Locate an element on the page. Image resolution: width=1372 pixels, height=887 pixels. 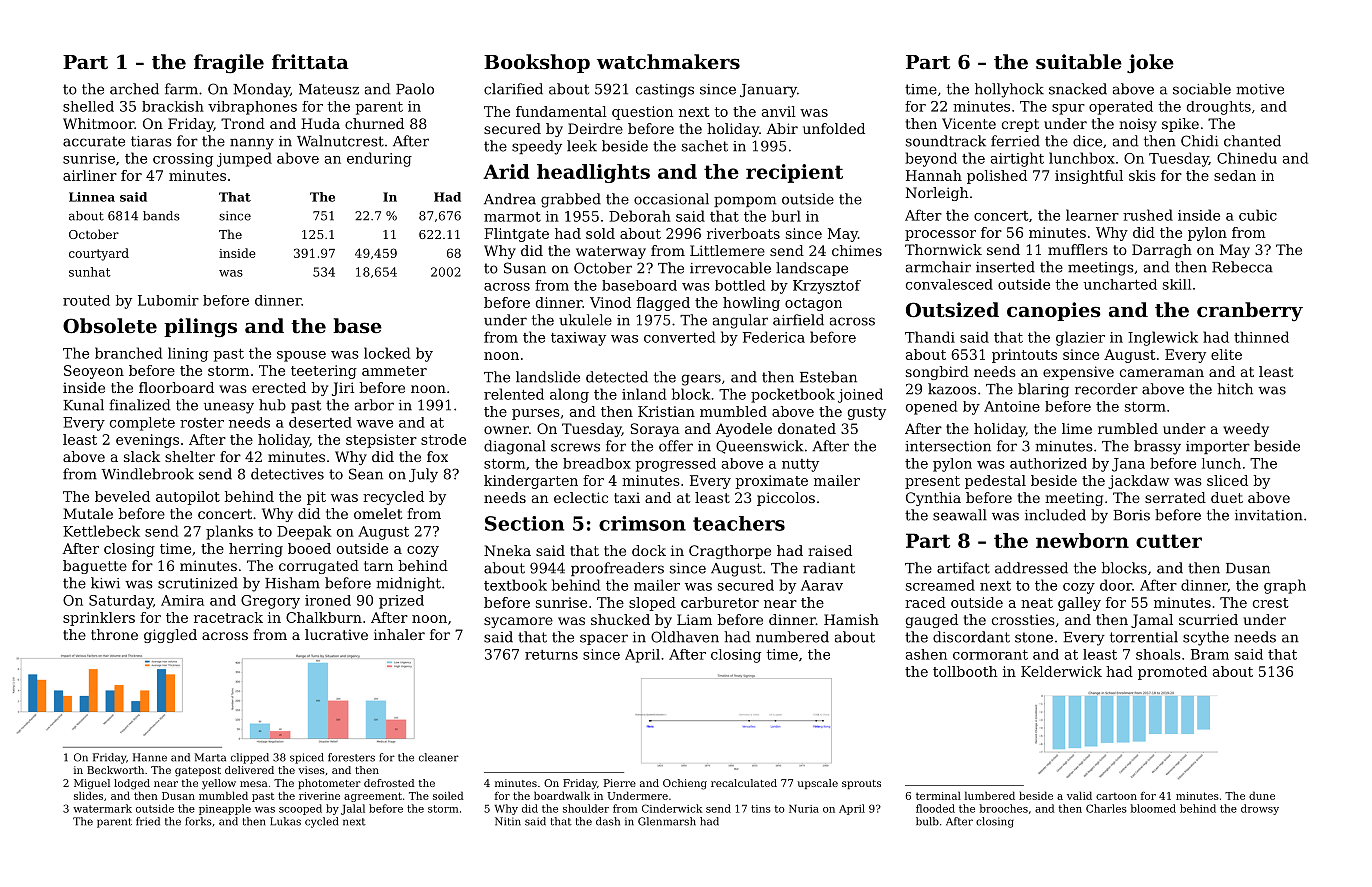
Ochieng is located at coordinates (685, 784).
